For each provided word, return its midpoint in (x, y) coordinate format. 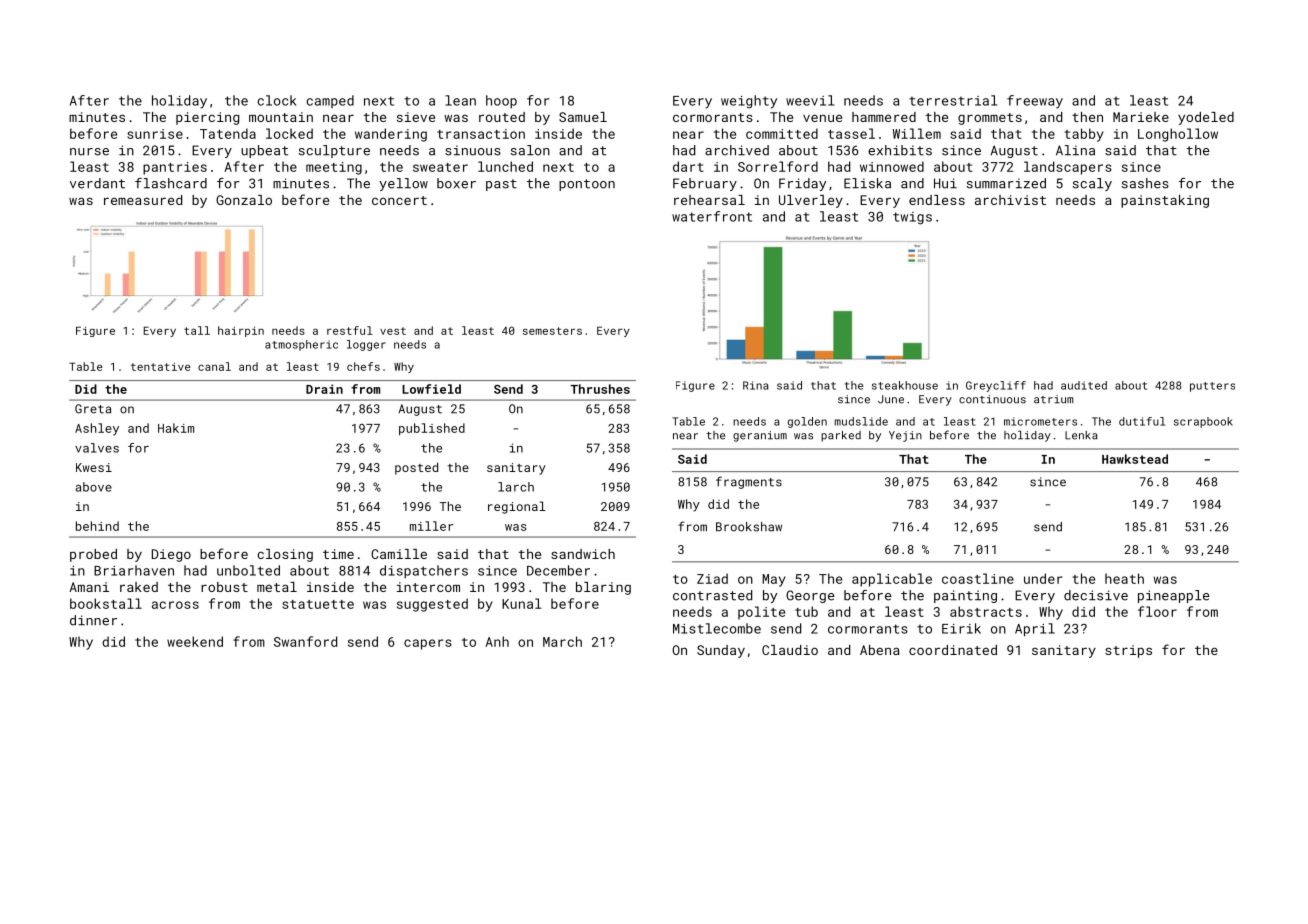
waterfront (712, 216)
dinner (93, 620)
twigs (912, 218)
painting (965, 596)
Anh (497, 641)
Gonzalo (244, 200)
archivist (1010, 200)
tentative (160, 366)
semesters (552, 331)
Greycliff (996, 386)
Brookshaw (749, 527)
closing (285, 555)
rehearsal (709, 200)
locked (289, 133)
